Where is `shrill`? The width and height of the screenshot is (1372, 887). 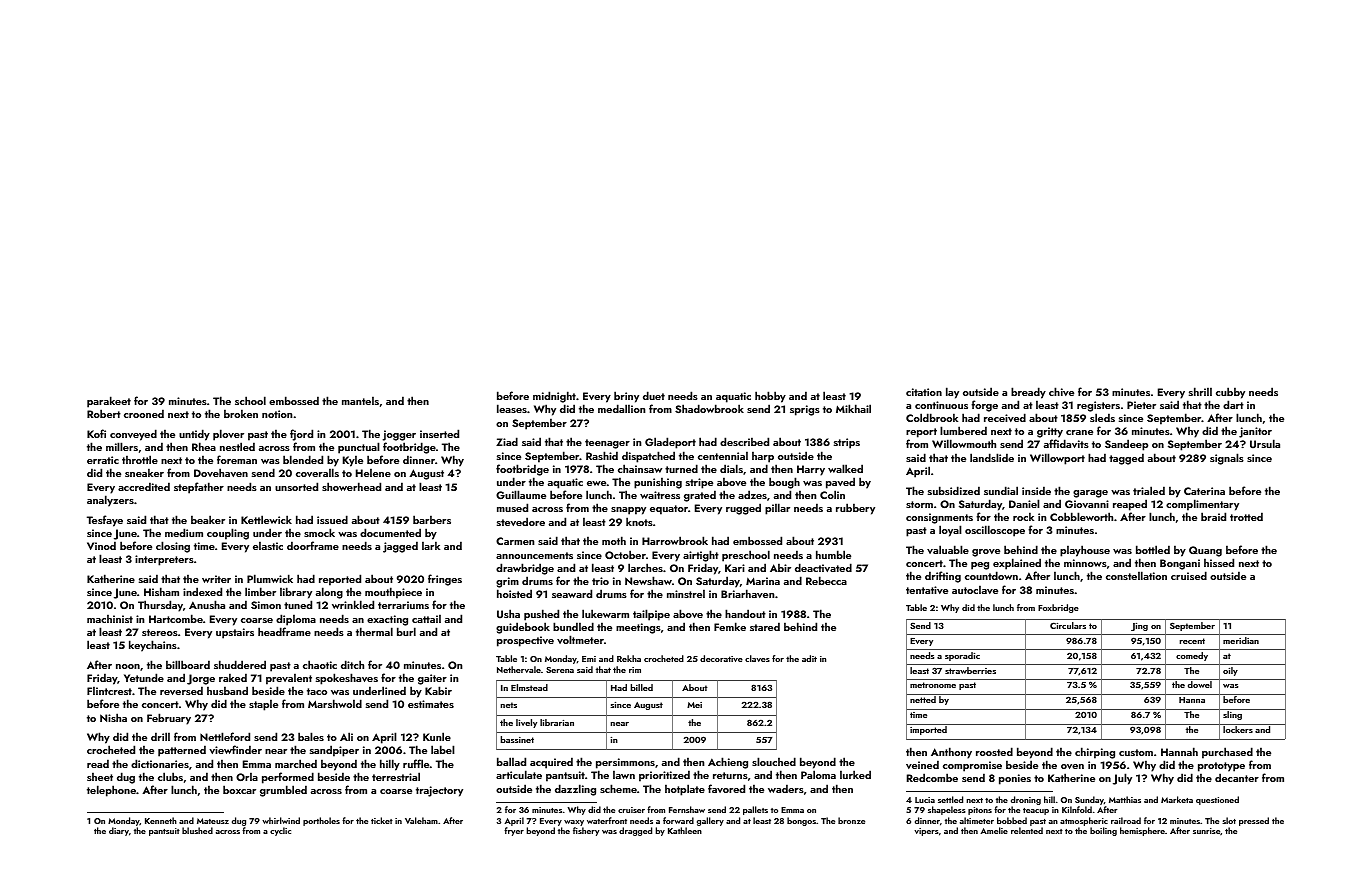 shrill is located at coordinates (1200, 391).
